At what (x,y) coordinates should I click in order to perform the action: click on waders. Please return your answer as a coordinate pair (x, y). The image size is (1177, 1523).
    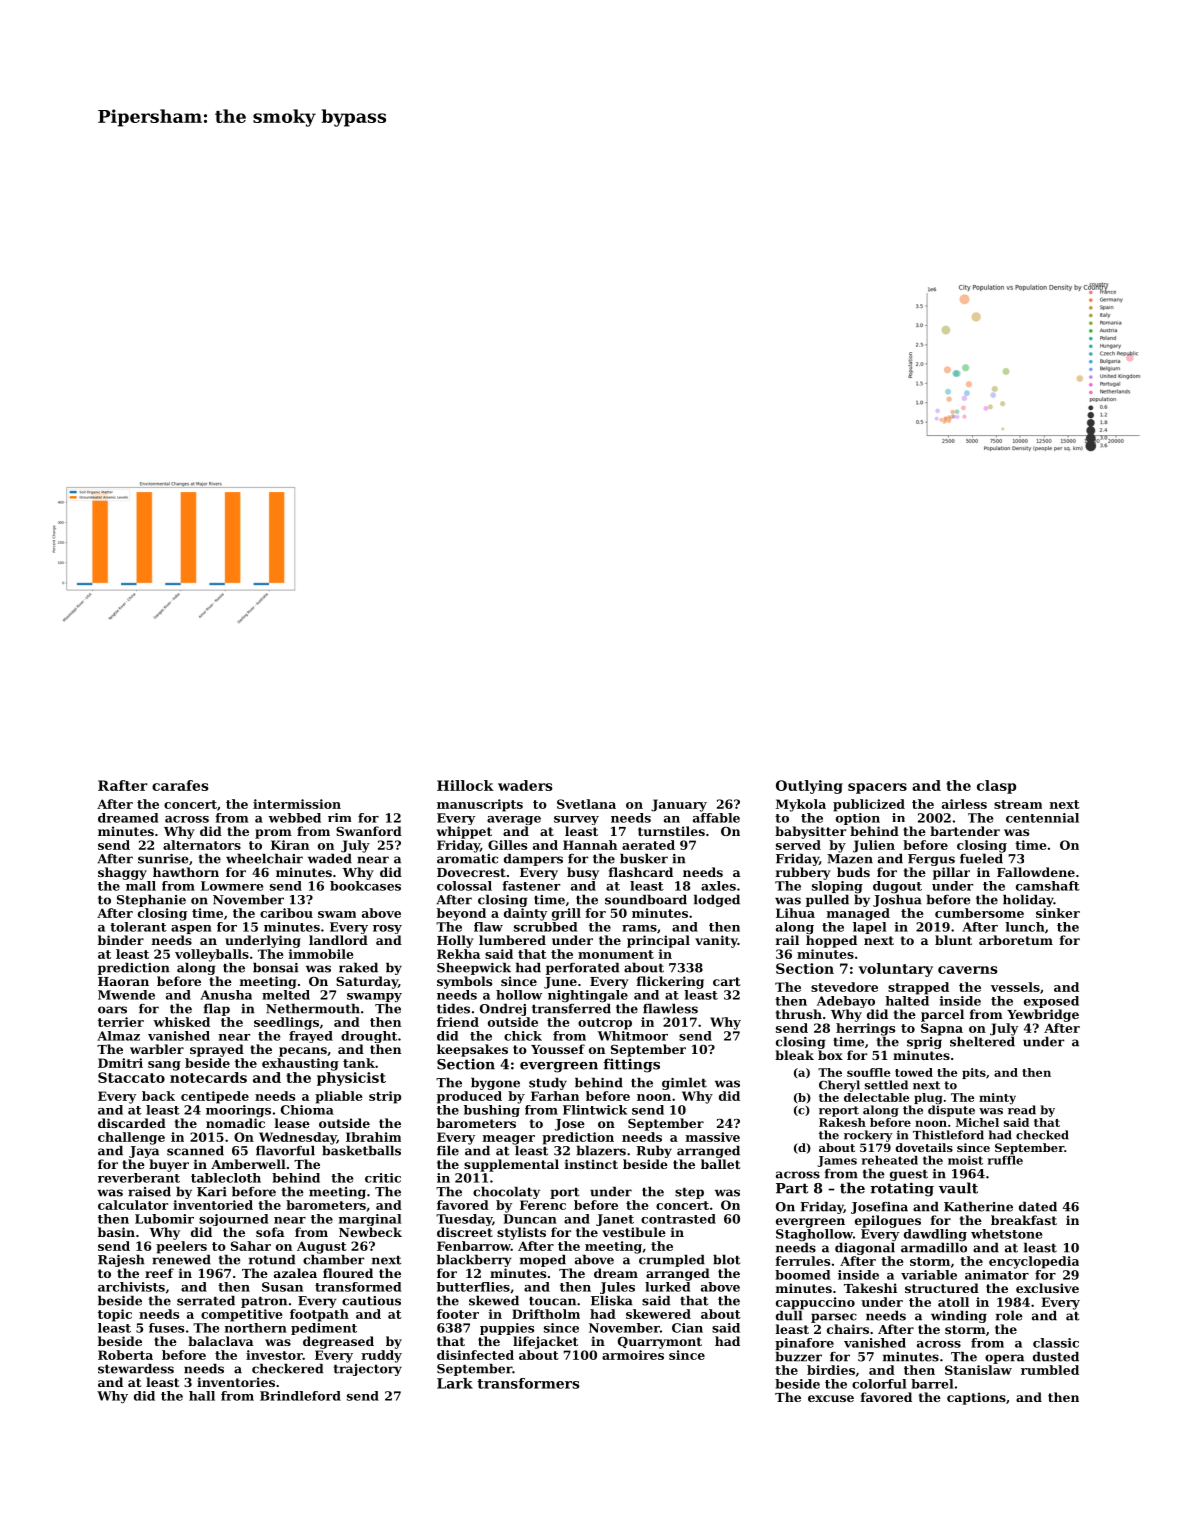
    Looking at the image, I should click on (525, 785).
